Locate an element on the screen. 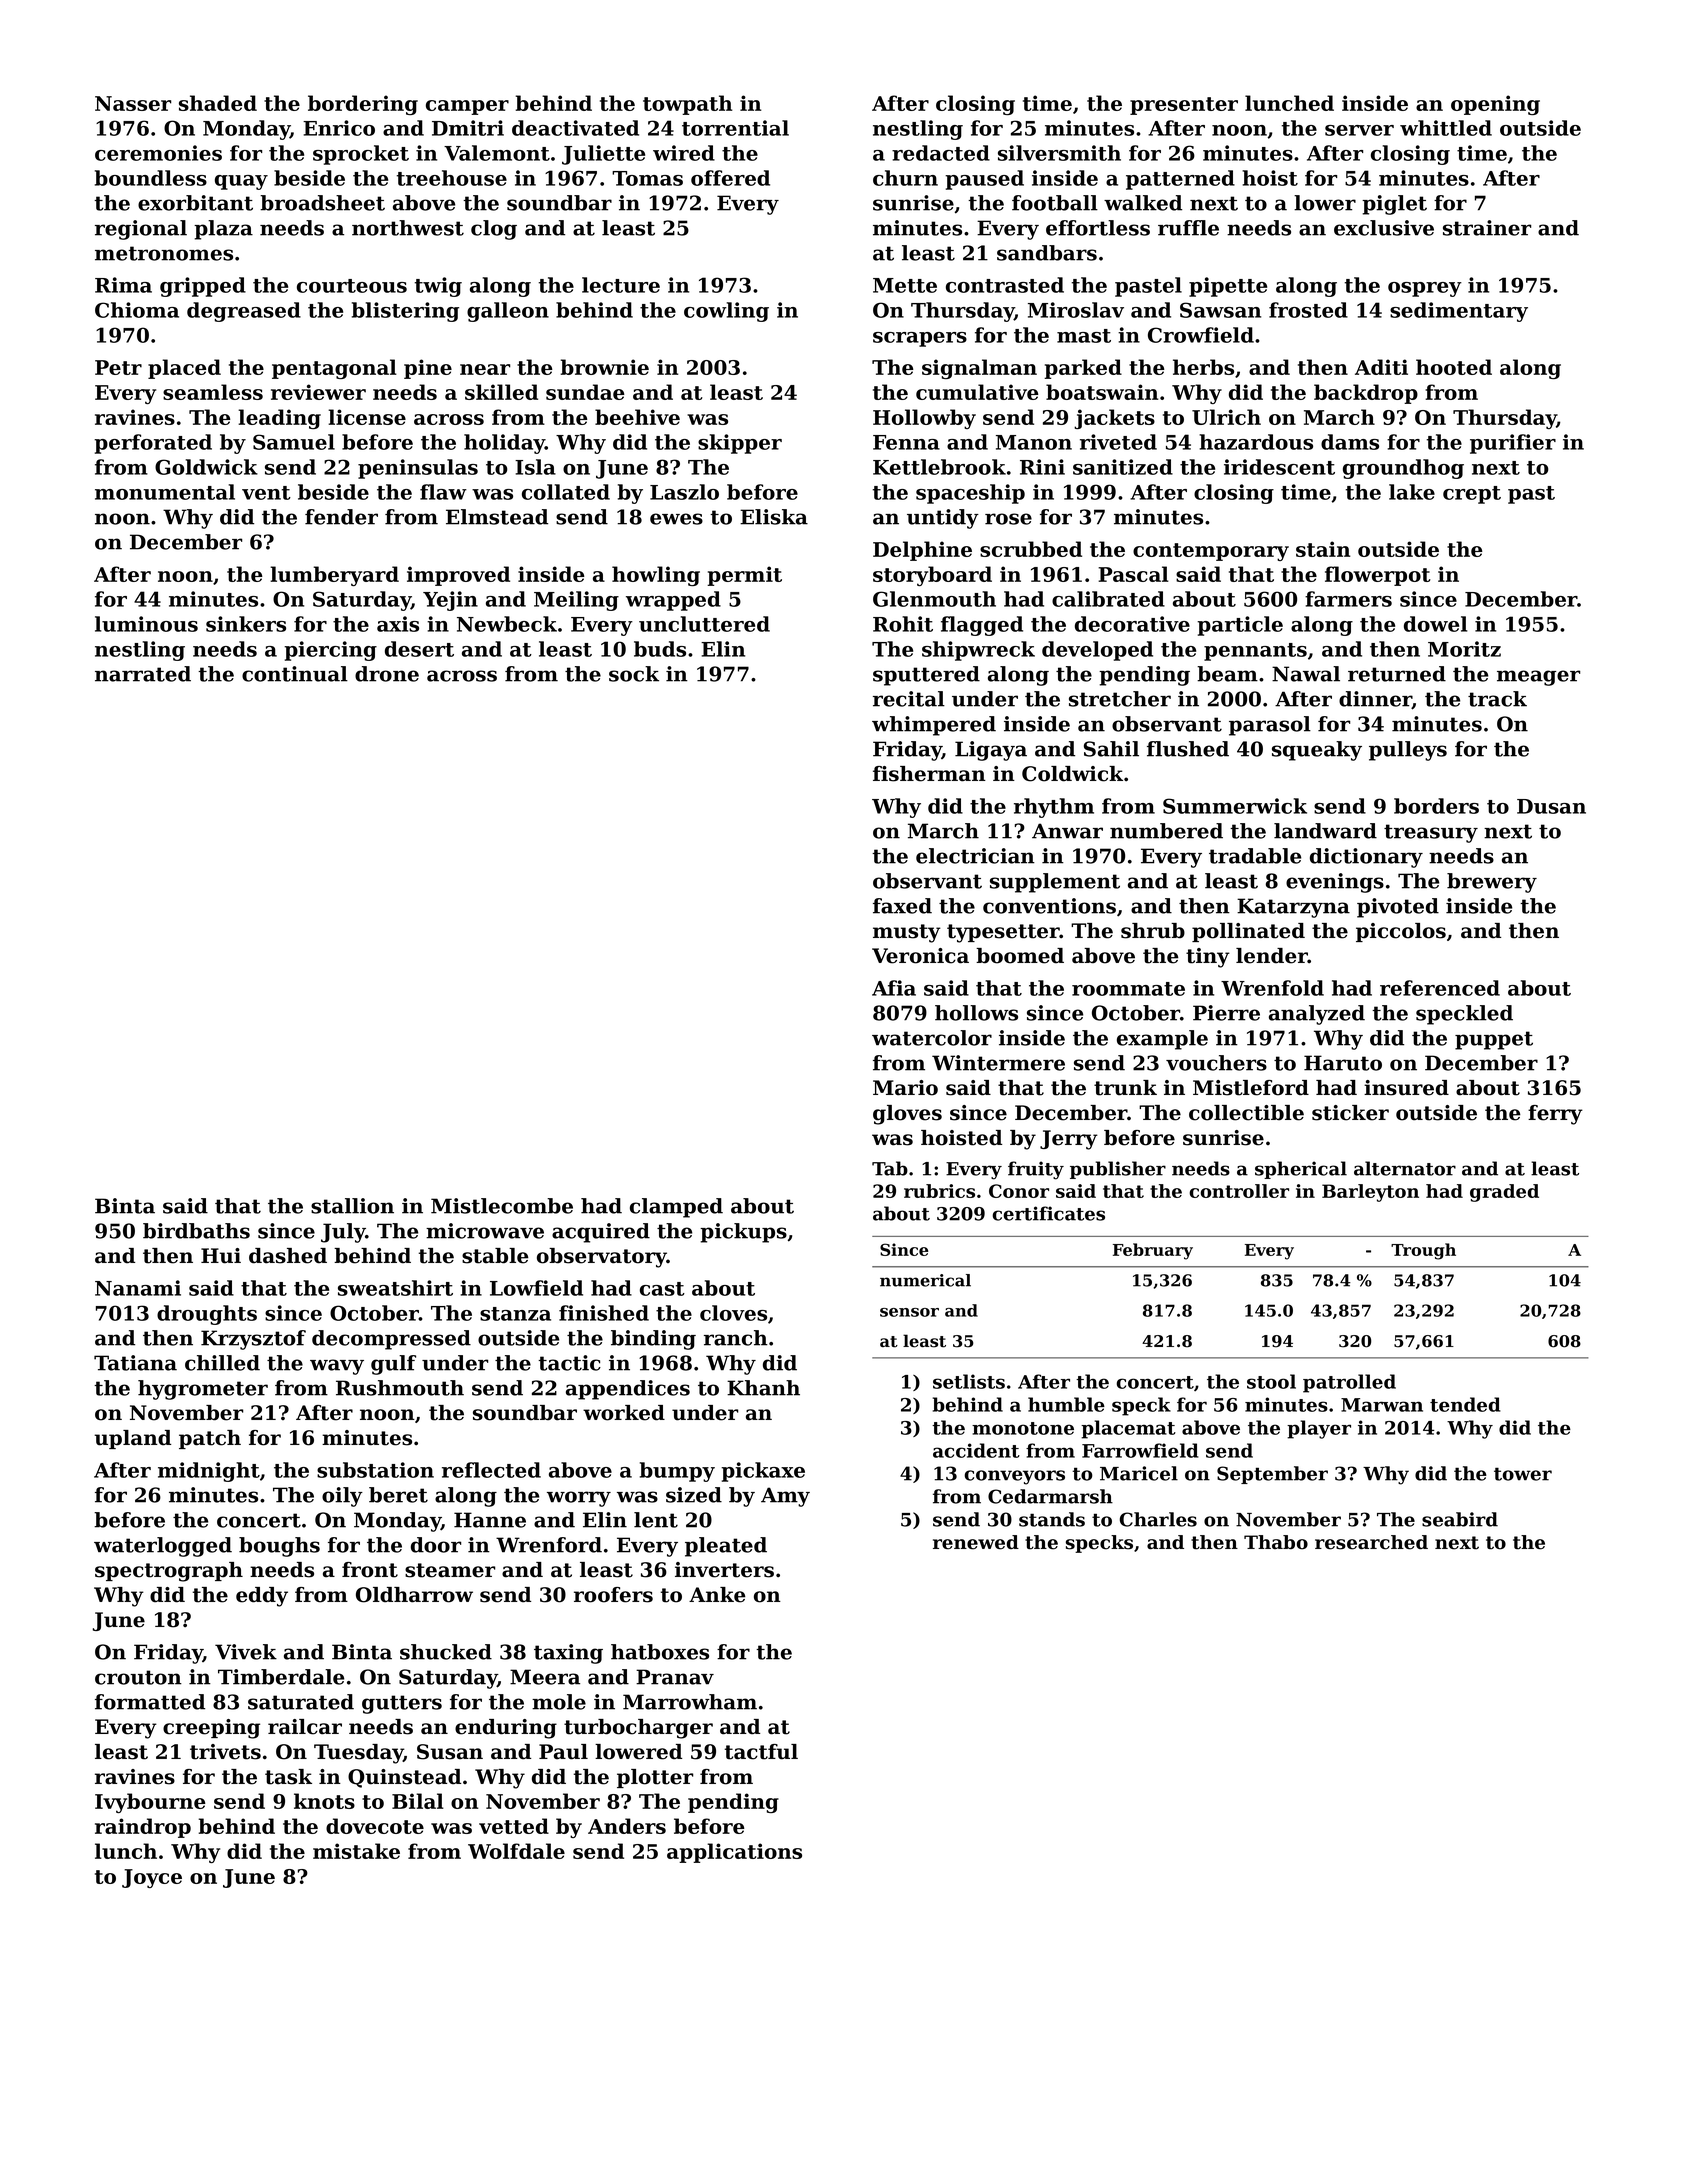 Image resolution: width=1683 pixels, height=2178 pixels. Joyce is located at coordinates (152, 1878).
